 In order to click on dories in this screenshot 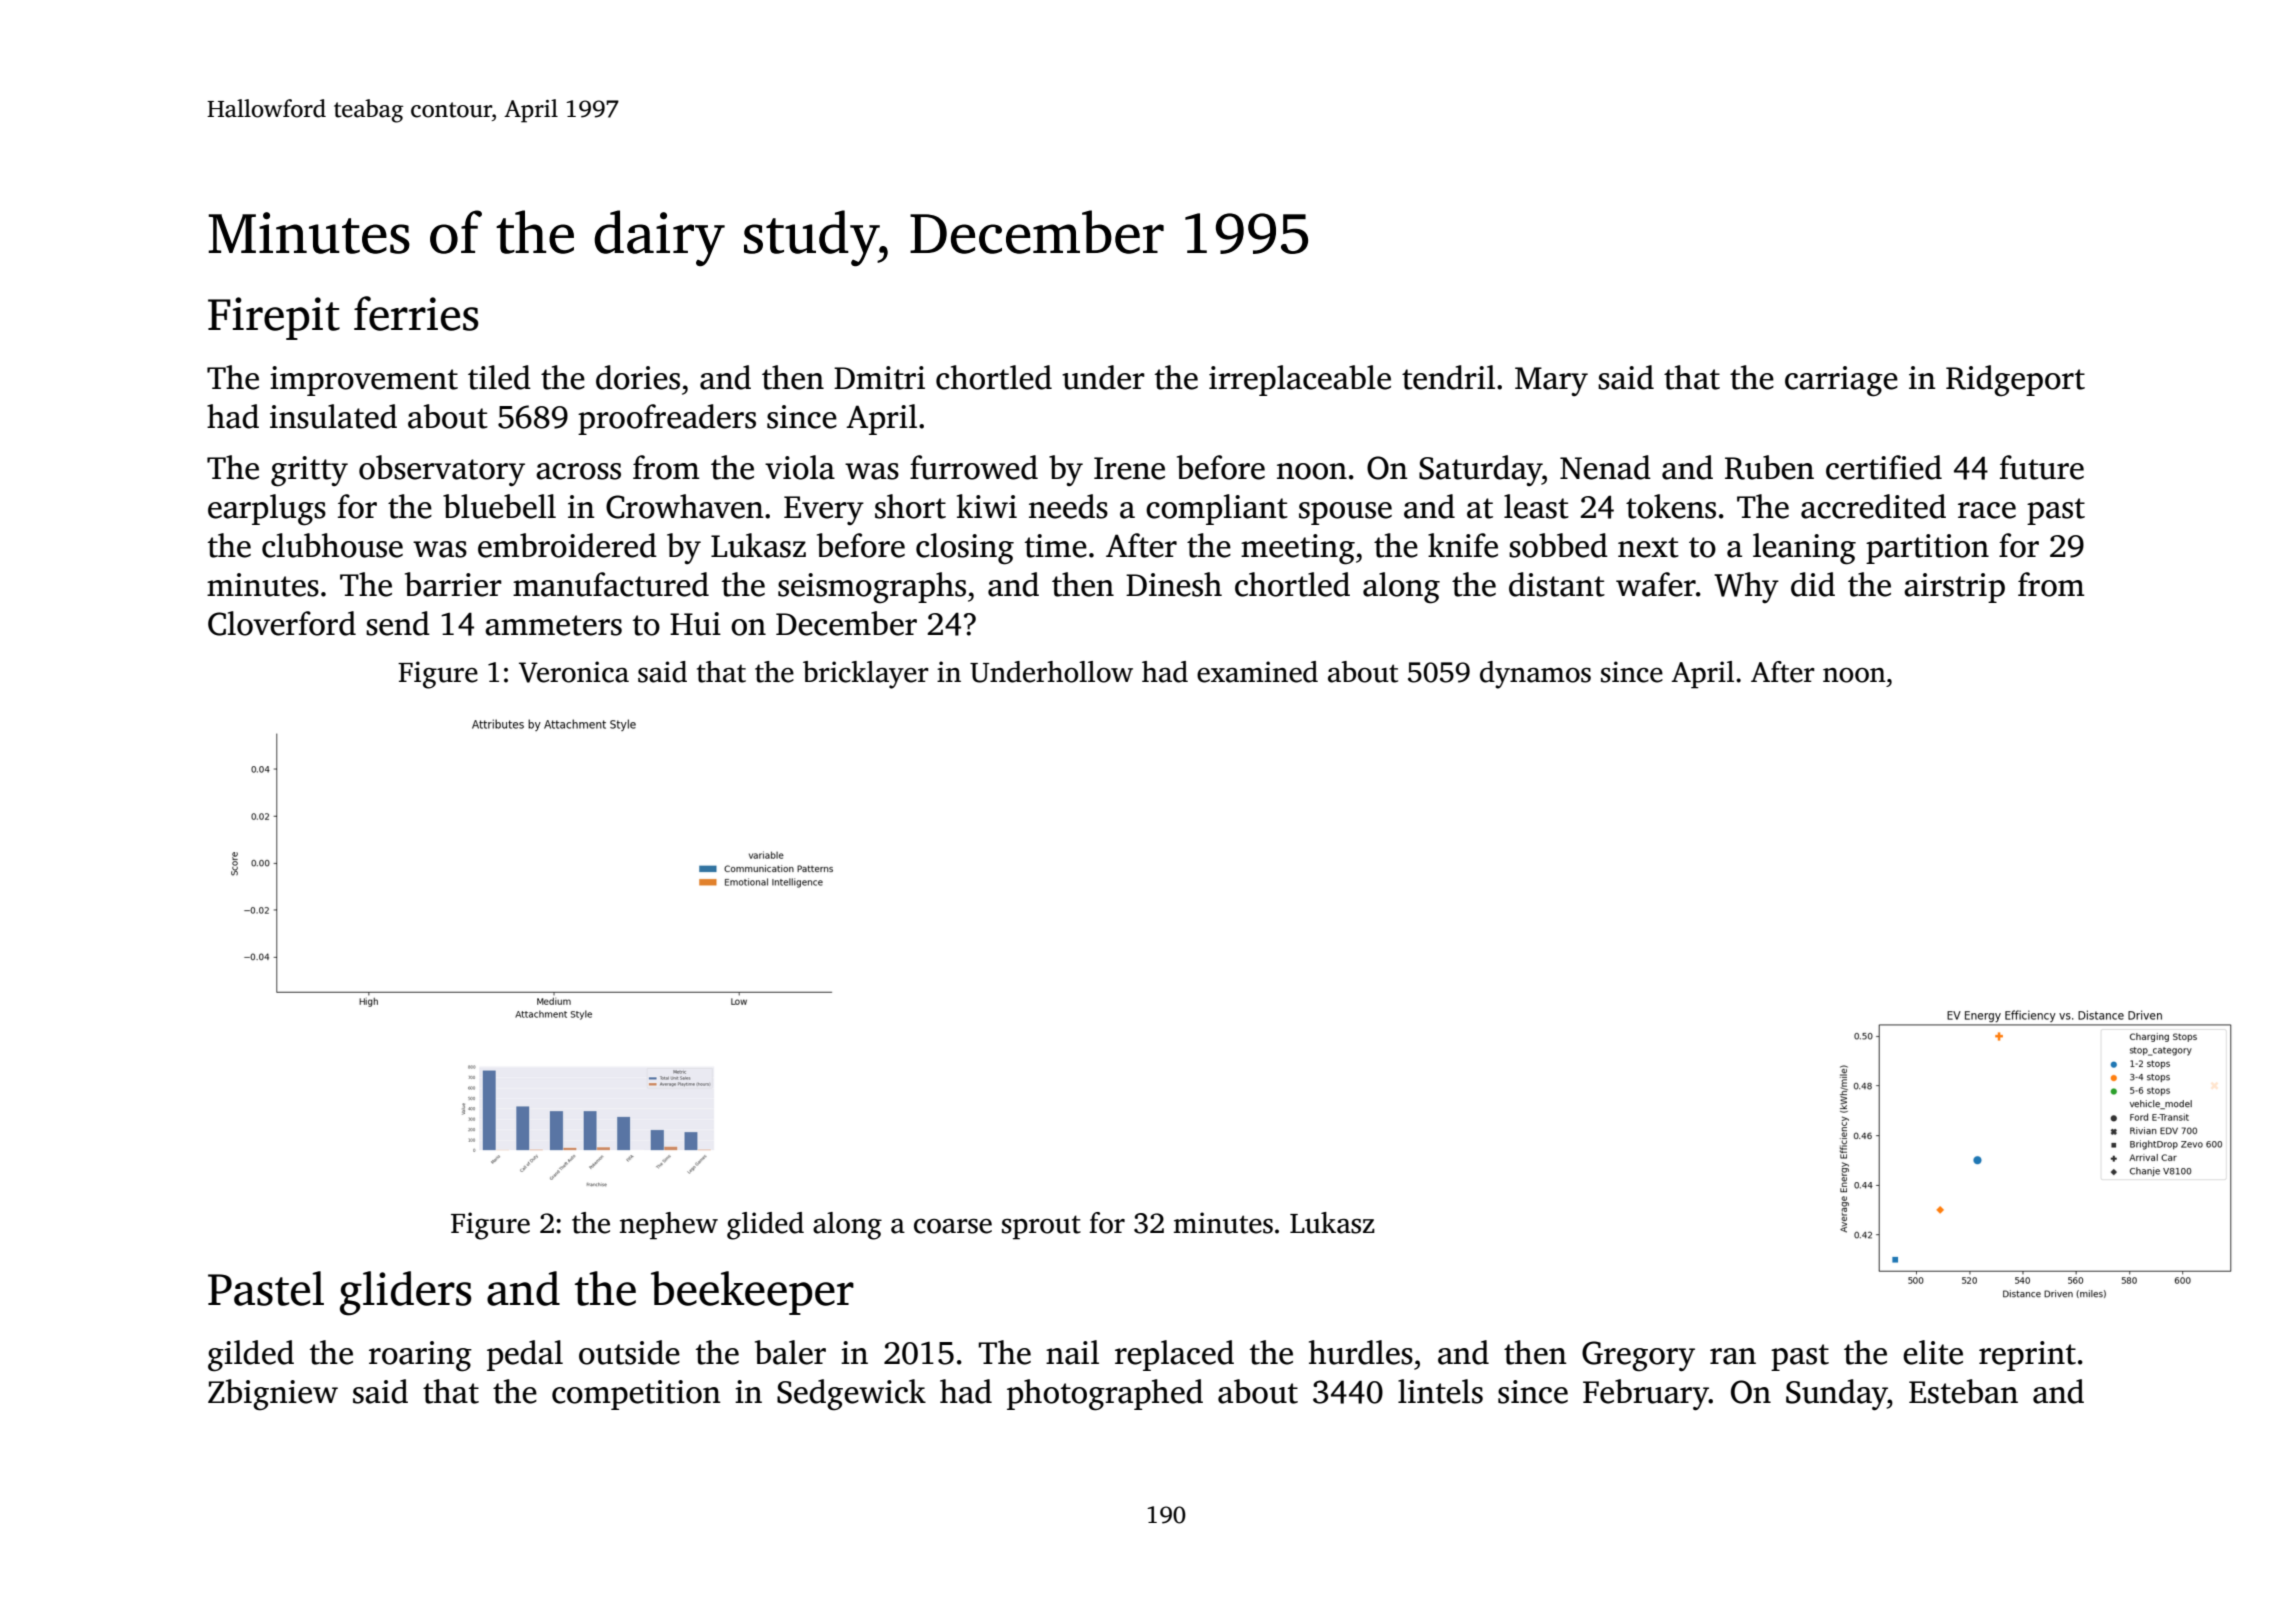, I will do `click(638, 377)`.
